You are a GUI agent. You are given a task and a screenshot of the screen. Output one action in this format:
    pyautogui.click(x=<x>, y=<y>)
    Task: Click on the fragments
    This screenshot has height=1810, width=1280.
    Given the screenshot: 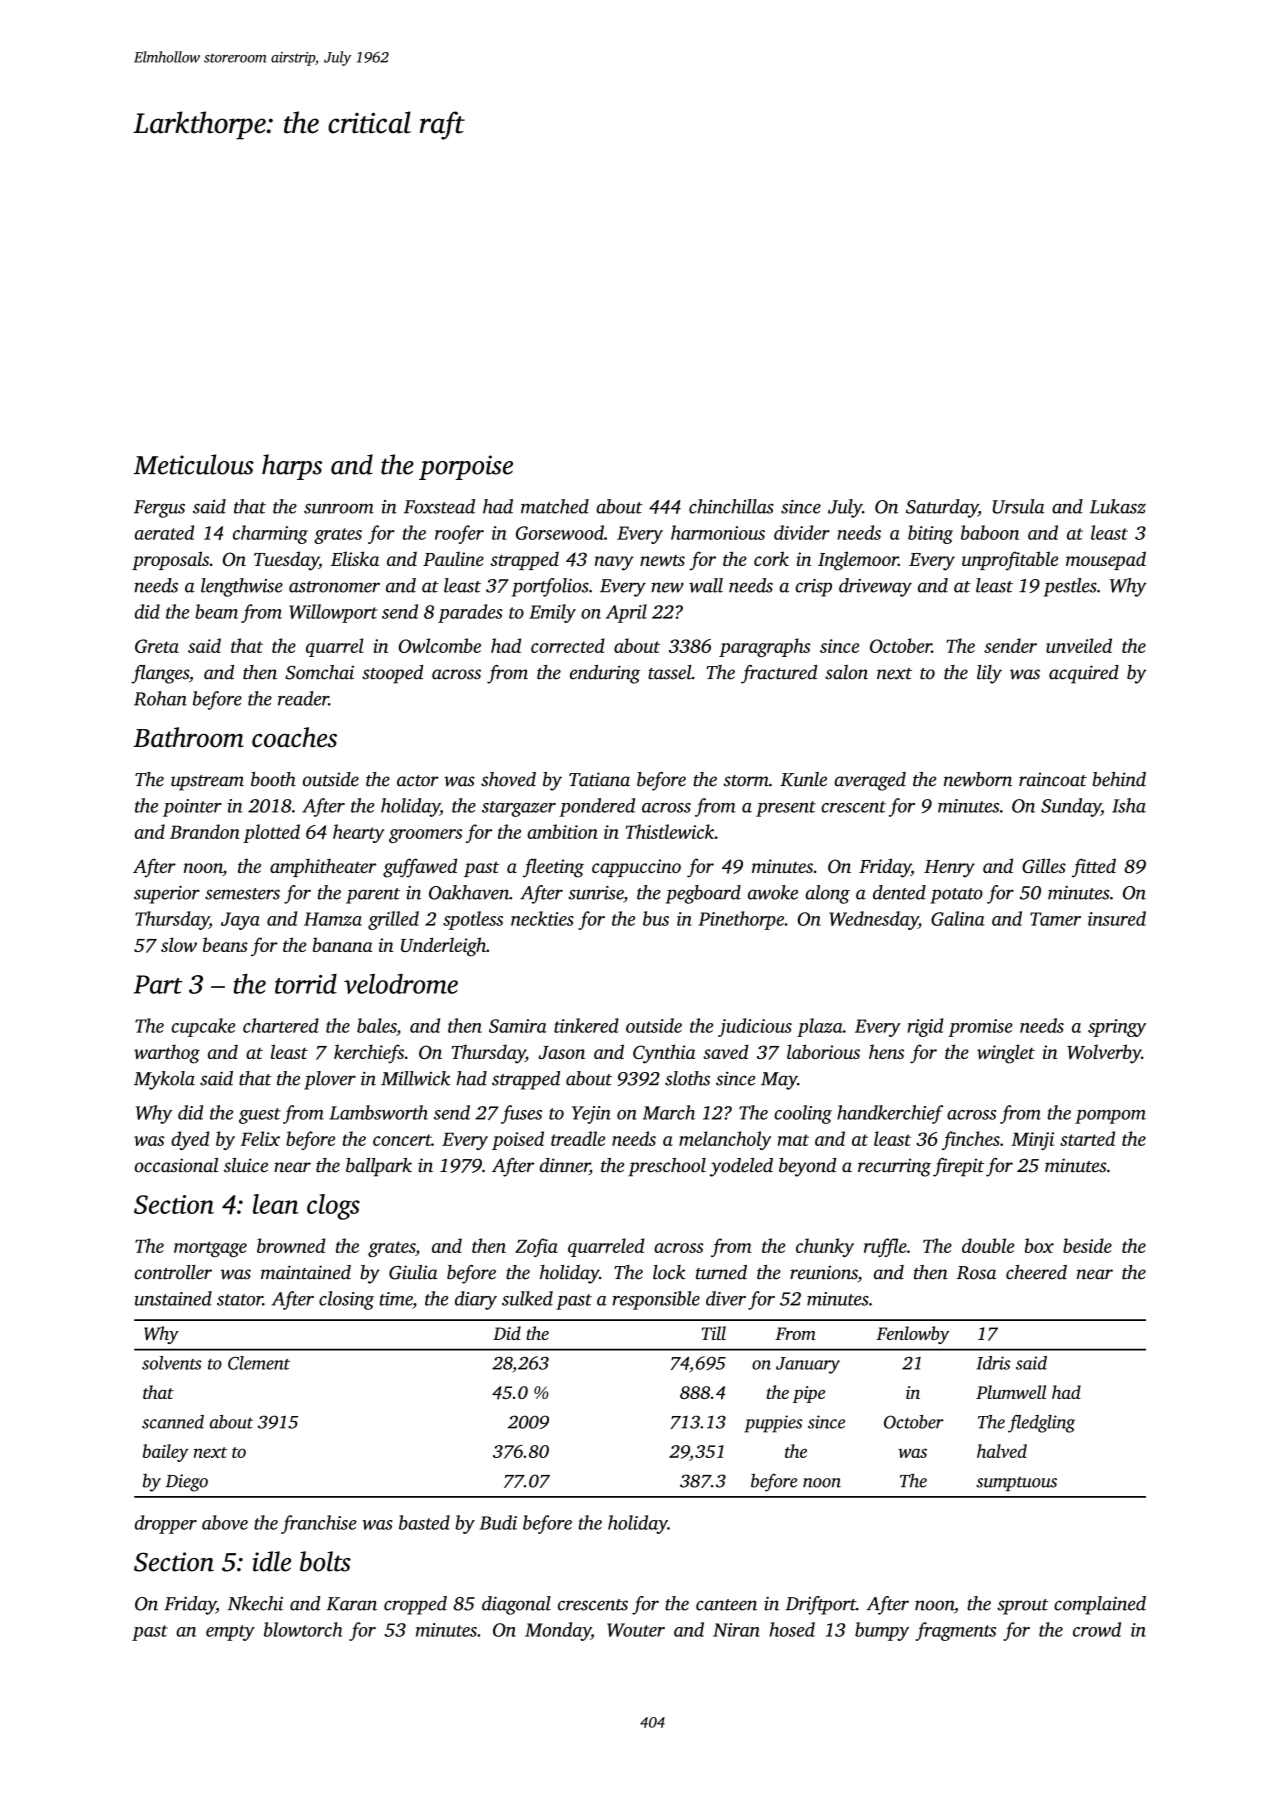 What is the action you would take?
    pyautogui.click(x=955, y=1631)
